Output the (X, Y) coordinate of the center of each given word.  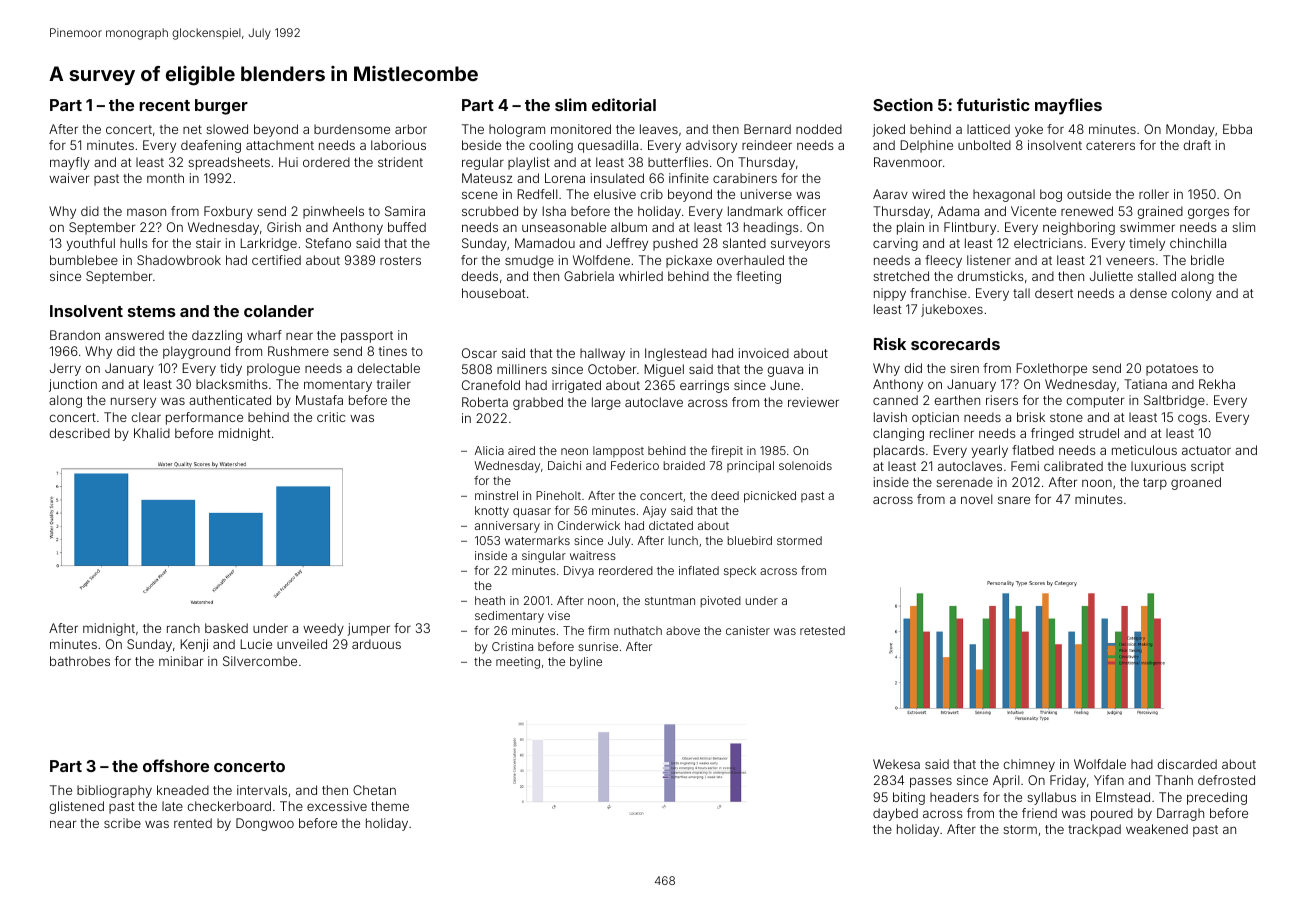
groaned (1196, 483)
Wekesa (896, 764)
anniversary (507, 527)
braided (684, 465)
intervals (262, 790)
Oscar (479, 353)
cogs (1192, 419)
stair (208, 243)
